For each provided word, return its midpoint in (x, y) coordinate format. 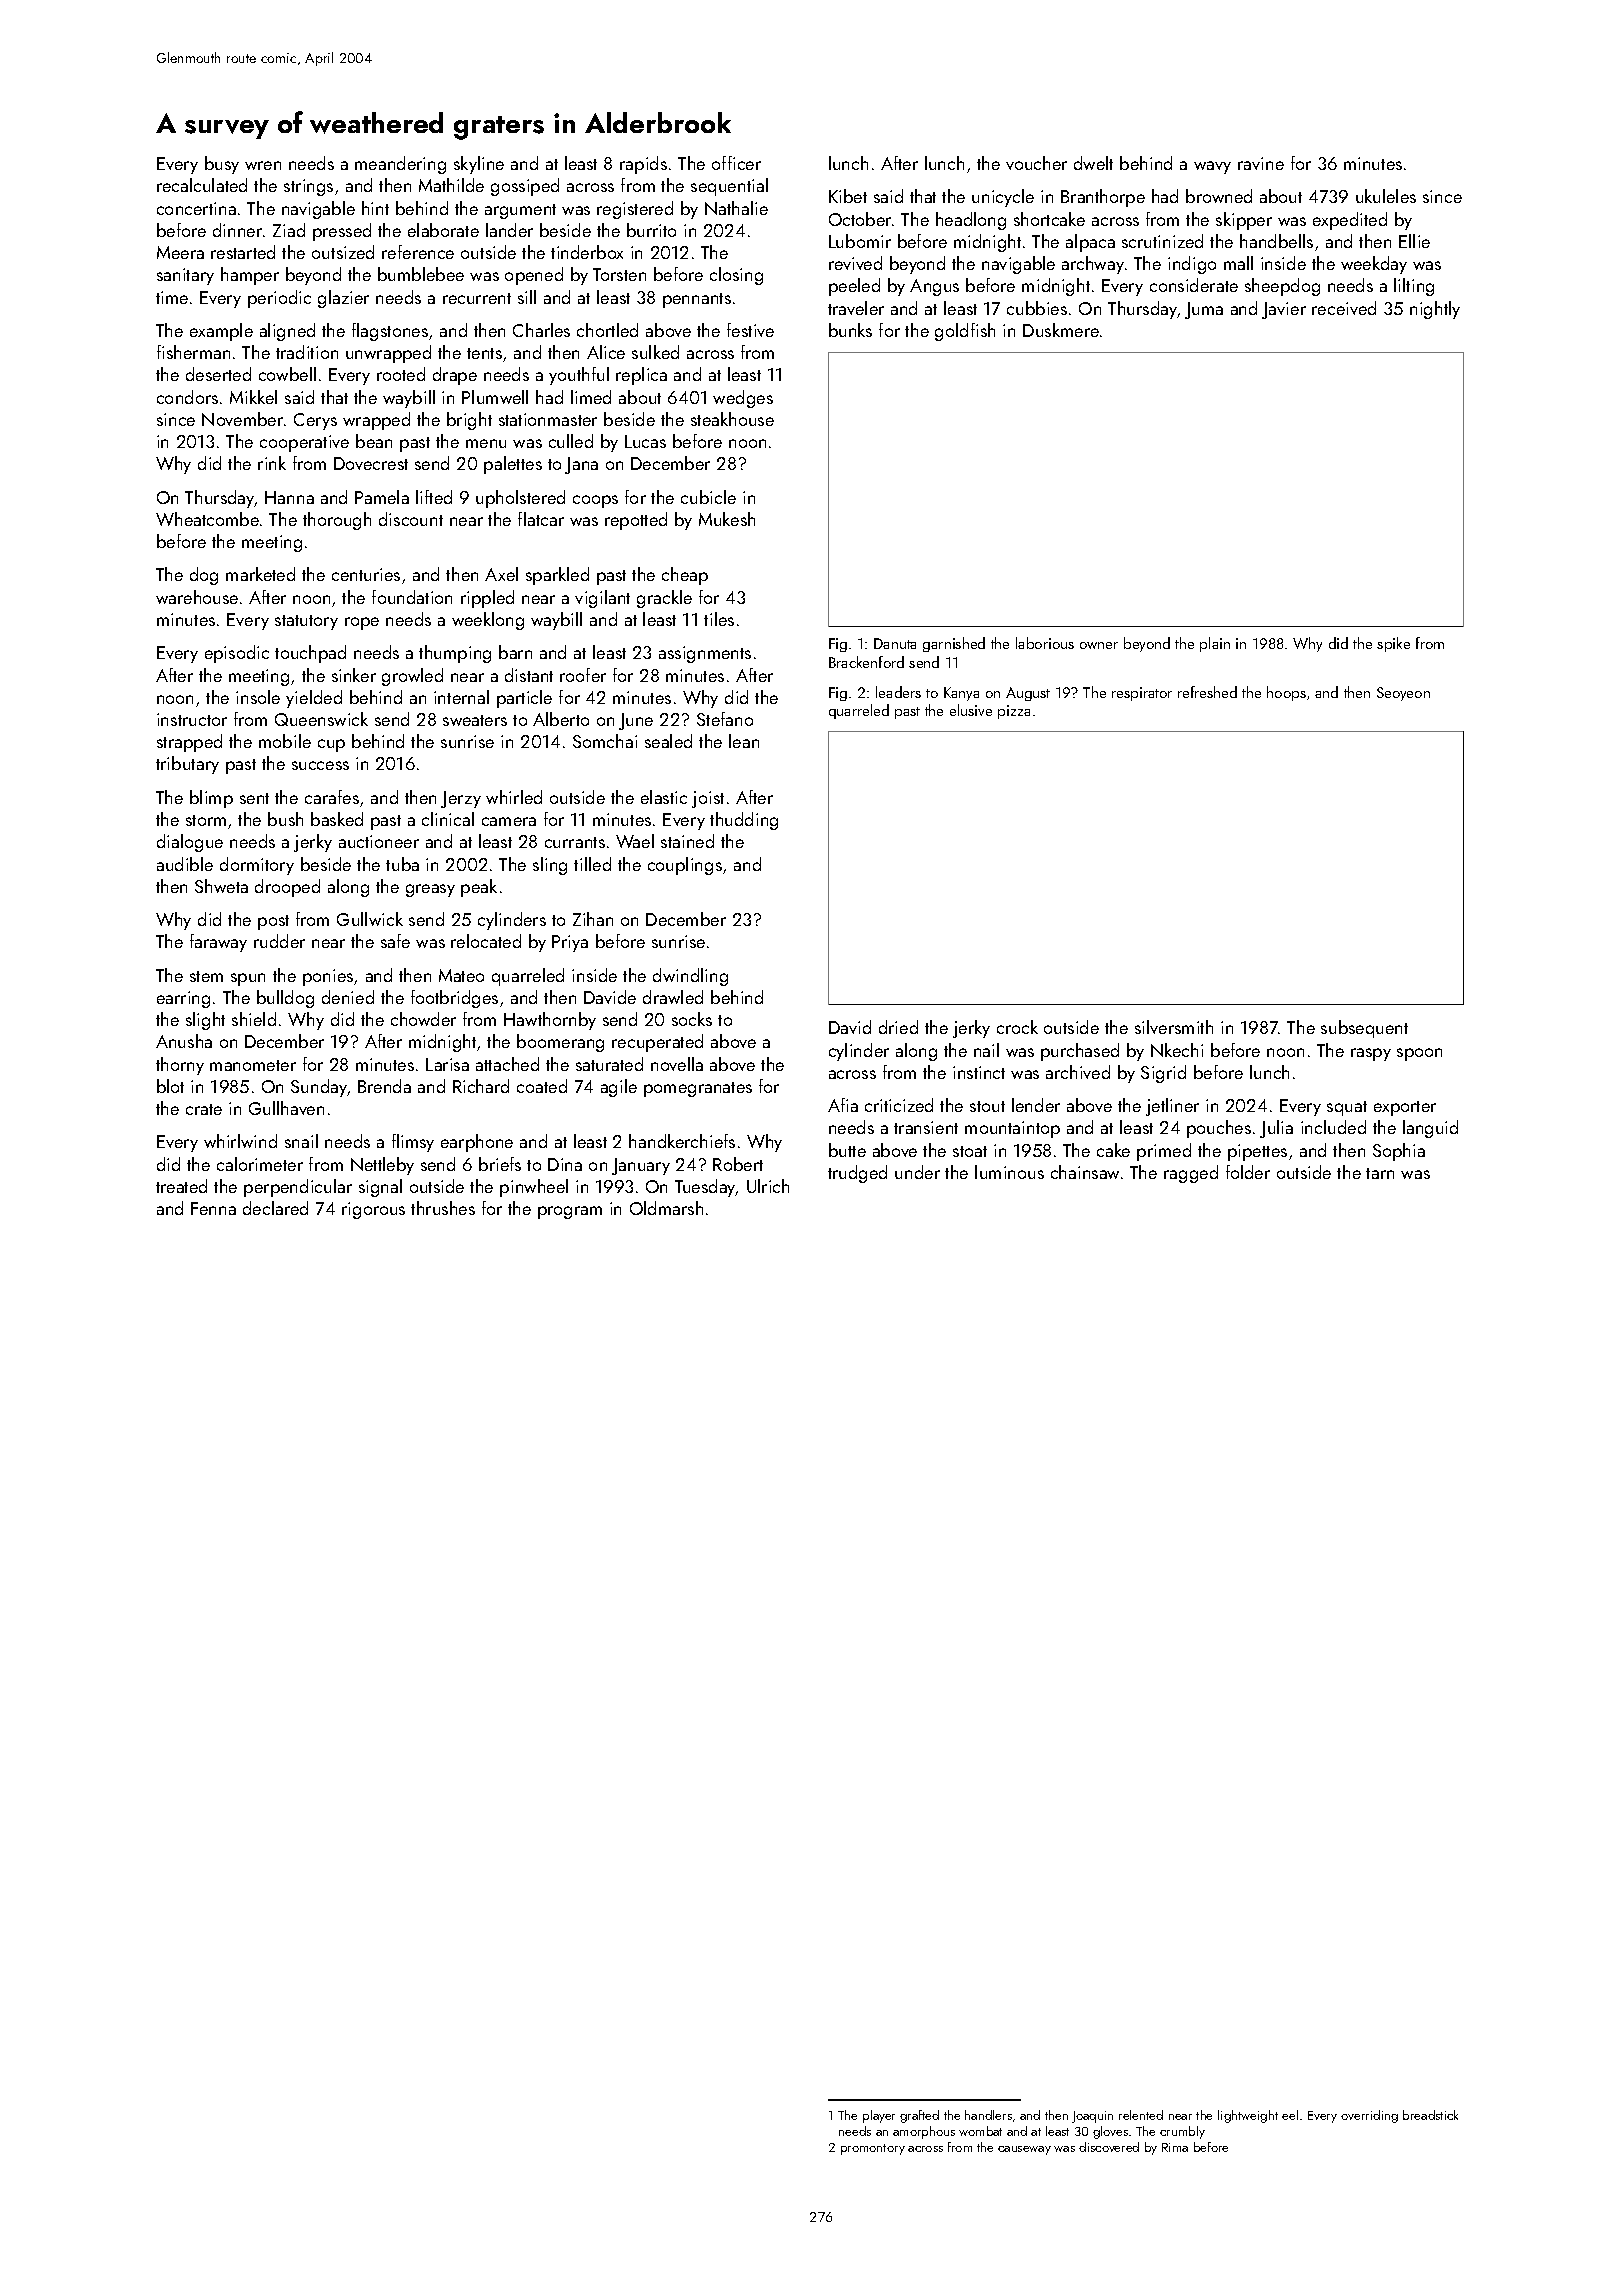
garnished (954, 644)
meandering (400, 165)
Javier (1284, 310)
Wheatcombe (207, 519)
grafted (919, 2116)
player (879, 2116)
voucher (1036, 163)
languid (1430, 1129)
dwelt (1093, 163)
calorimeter (260, 1164)
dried (898, 1027)
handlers (988, 2115)
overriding (1369, 2116)
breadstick (1430, 2115)
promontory (873, 2149)
